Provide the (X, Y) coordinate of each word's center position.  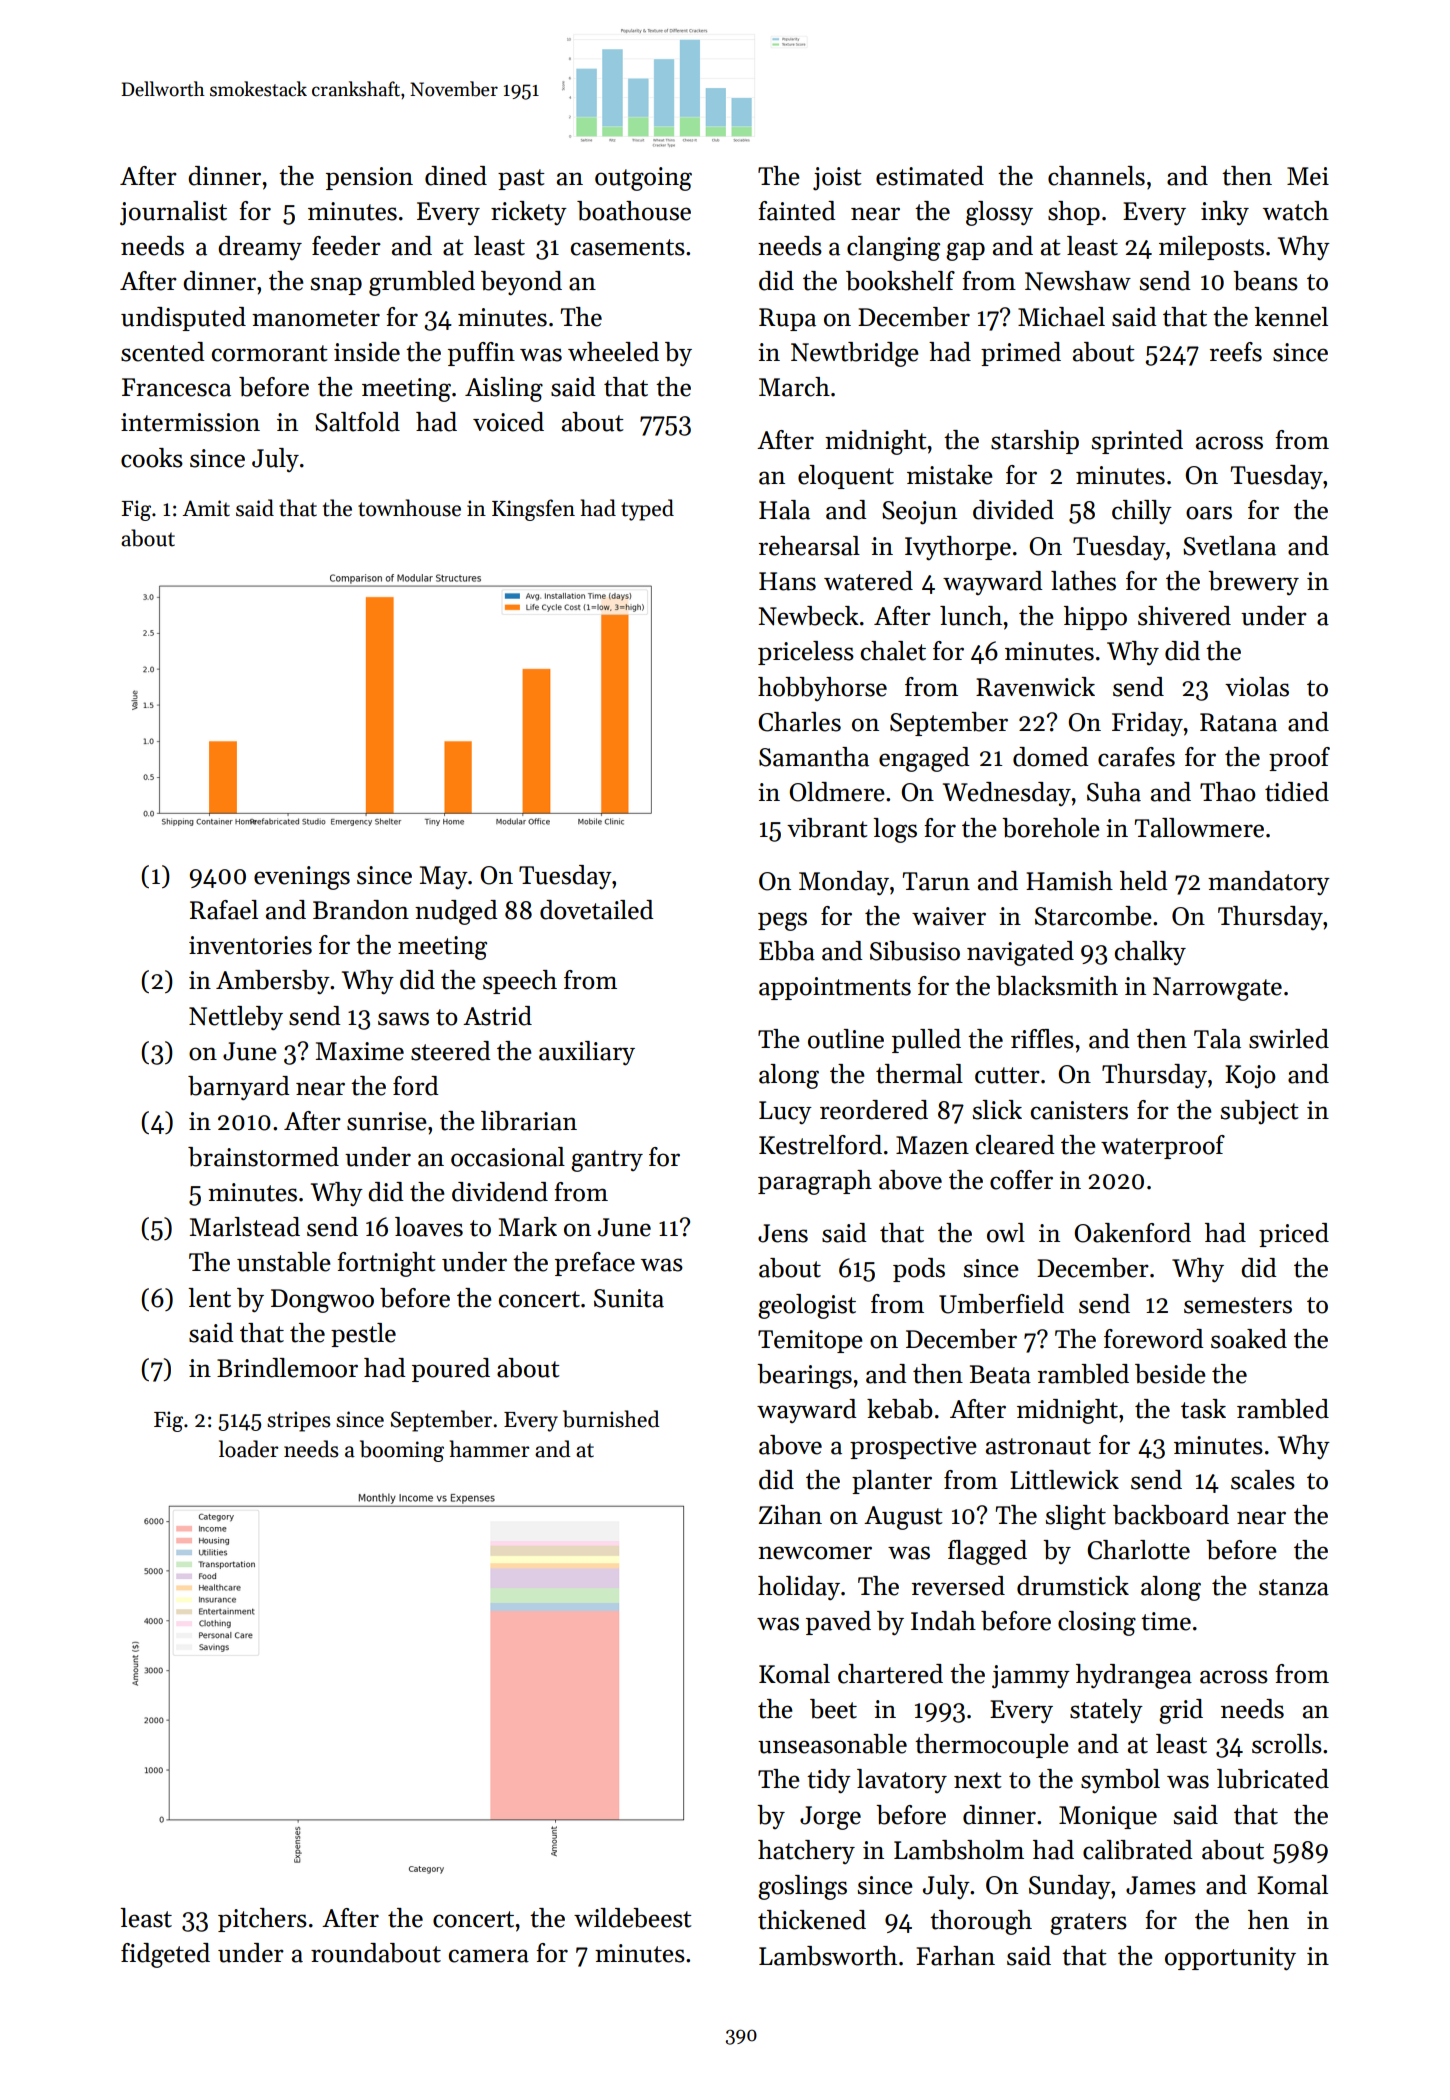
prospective (913, 1447)
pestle (363, 1335)
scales (1263, 1480)
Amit (206, 508)
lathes (1083, 581)
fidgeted (165, 1955)
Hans (787, 581)
